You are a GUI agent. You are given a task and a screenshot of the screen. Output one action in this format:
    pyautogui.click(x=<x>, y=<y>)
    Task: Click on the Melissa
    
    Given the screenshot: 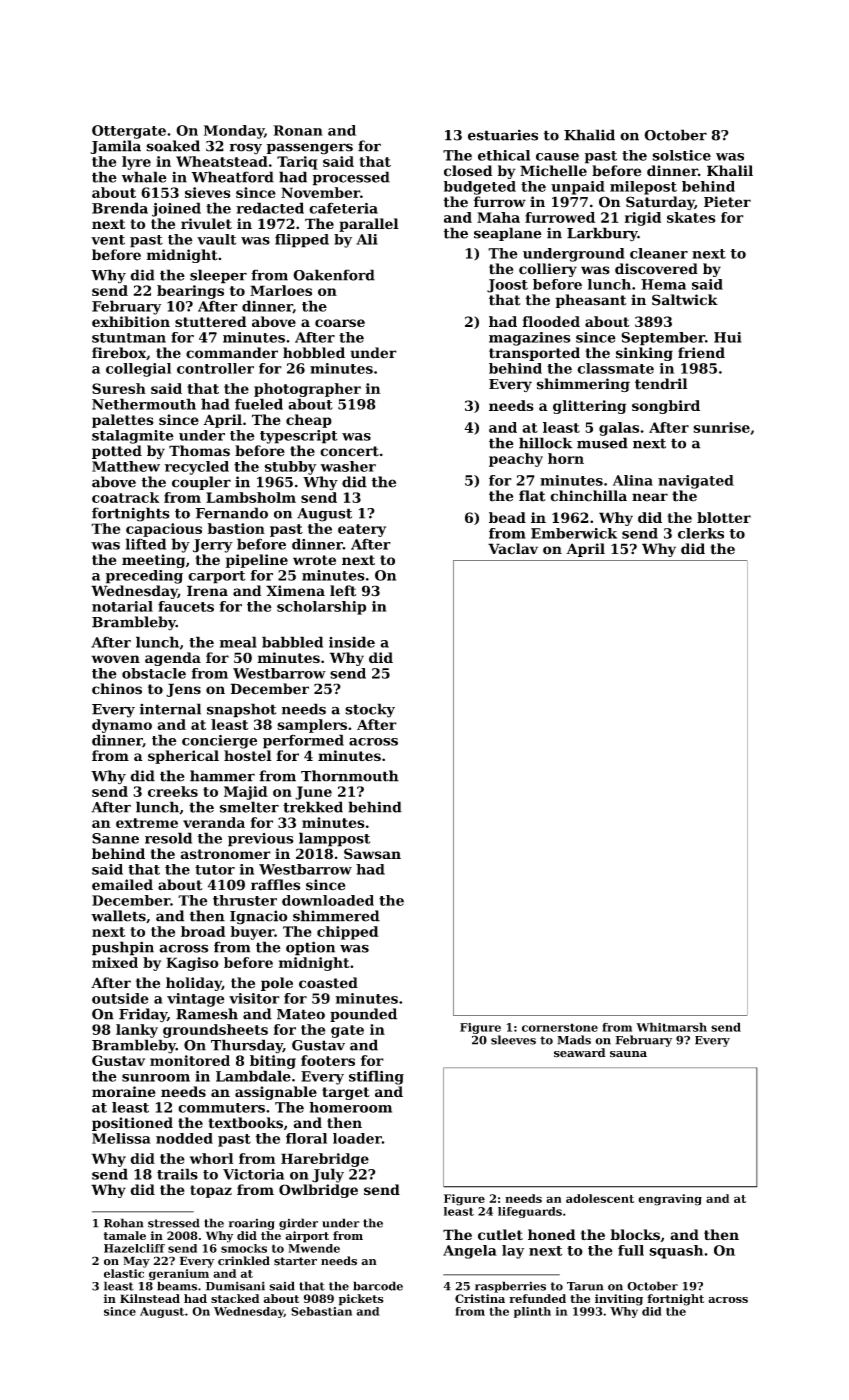 What is the action you would take?
    pyautogui.click(x=121, y=1138)
